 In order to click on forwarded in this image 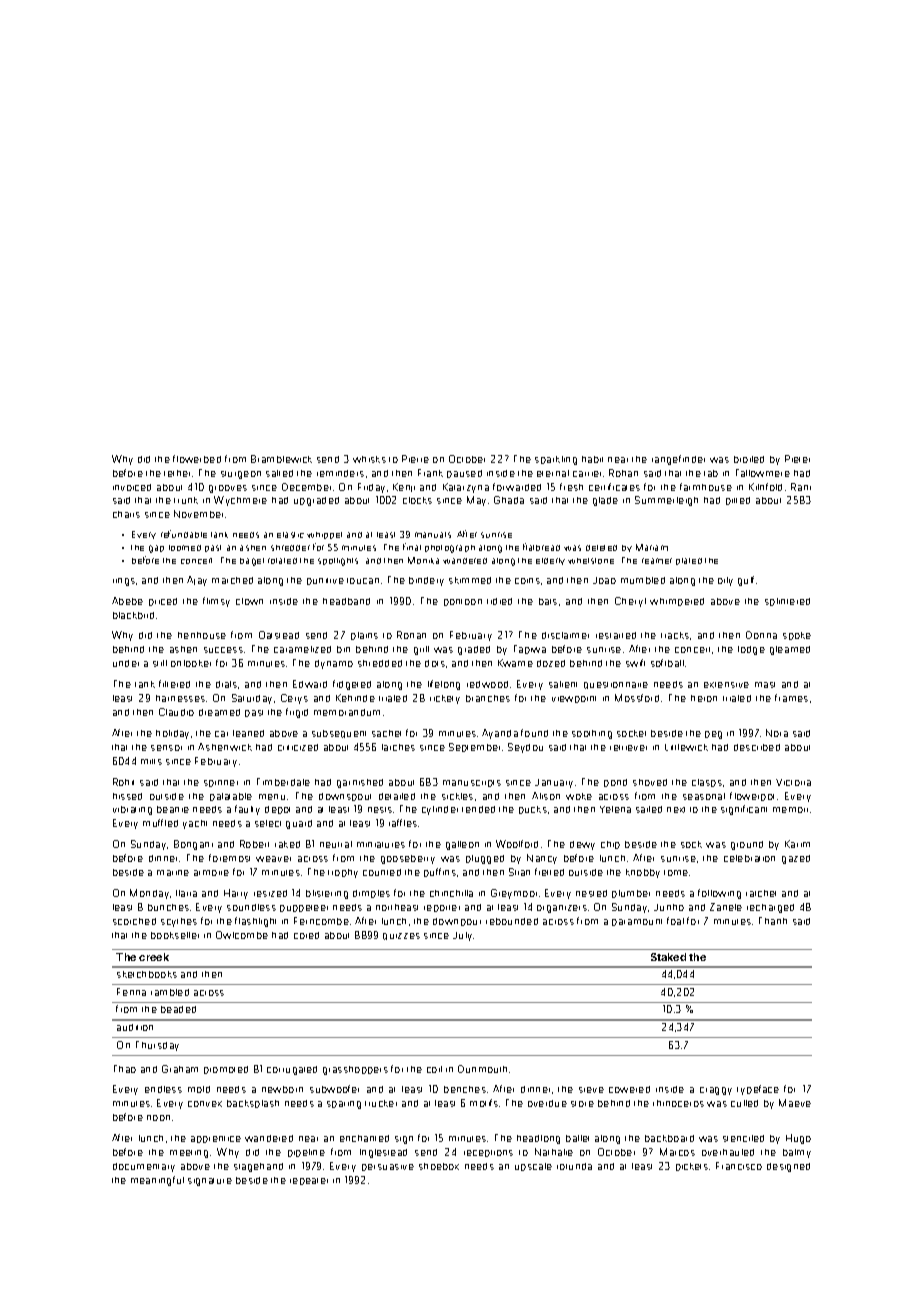, I will do `click(517, 487)`.
